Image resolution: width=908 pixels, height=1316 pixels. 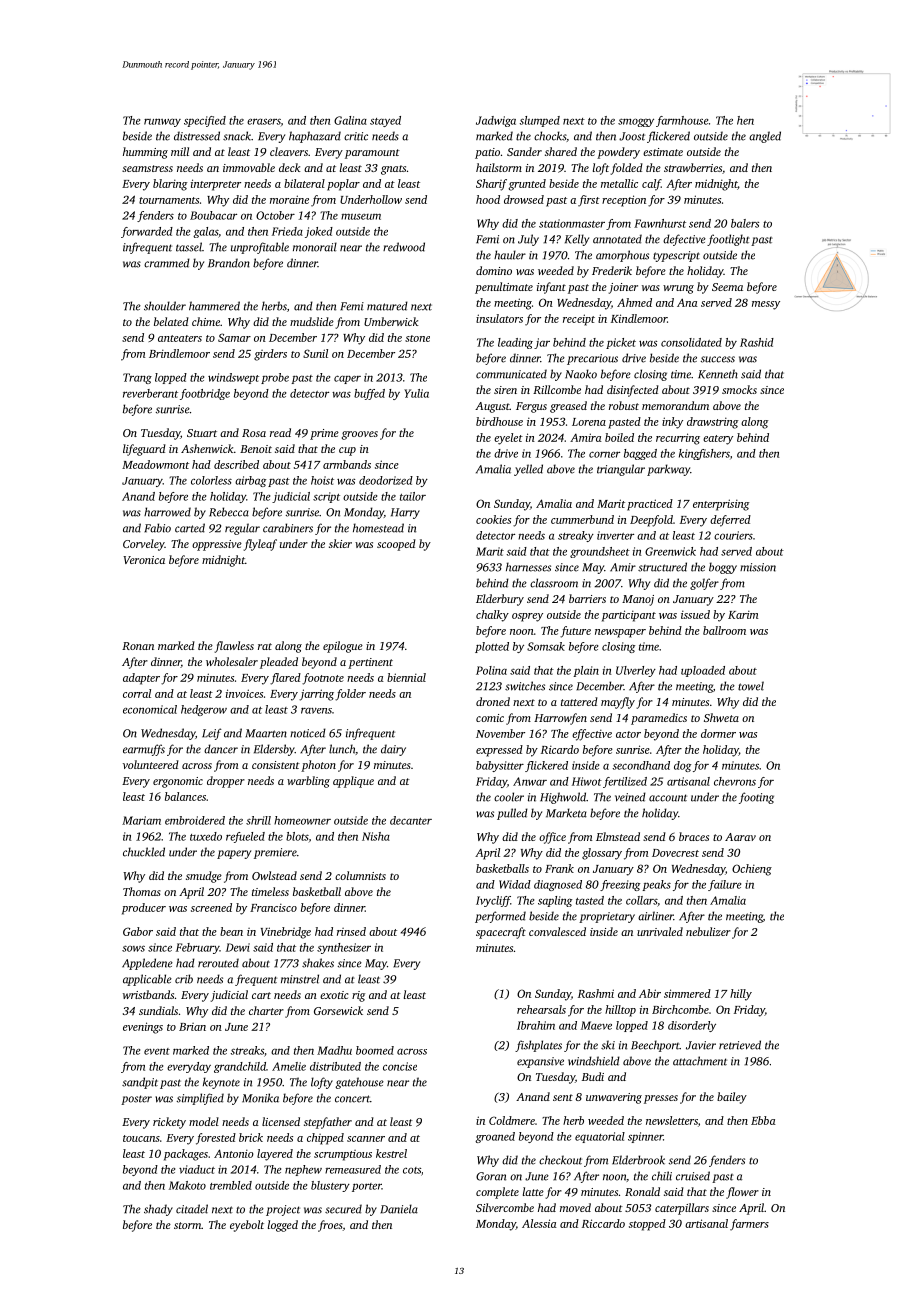 I want to click on forwarded, so click(x=147, y=232).
